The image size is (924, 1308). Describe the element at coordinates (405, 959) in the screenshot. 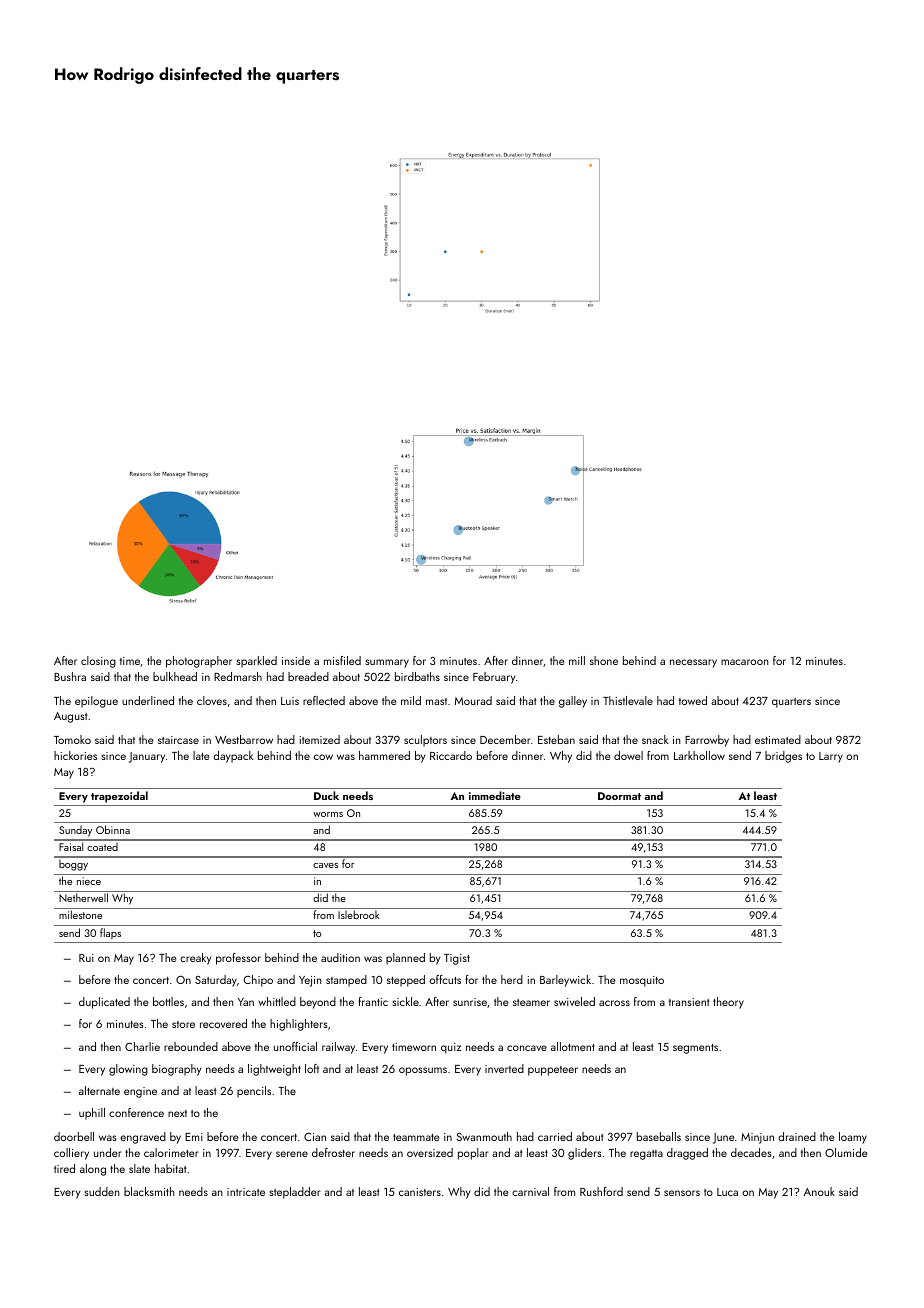

I see `planned` at that location.
